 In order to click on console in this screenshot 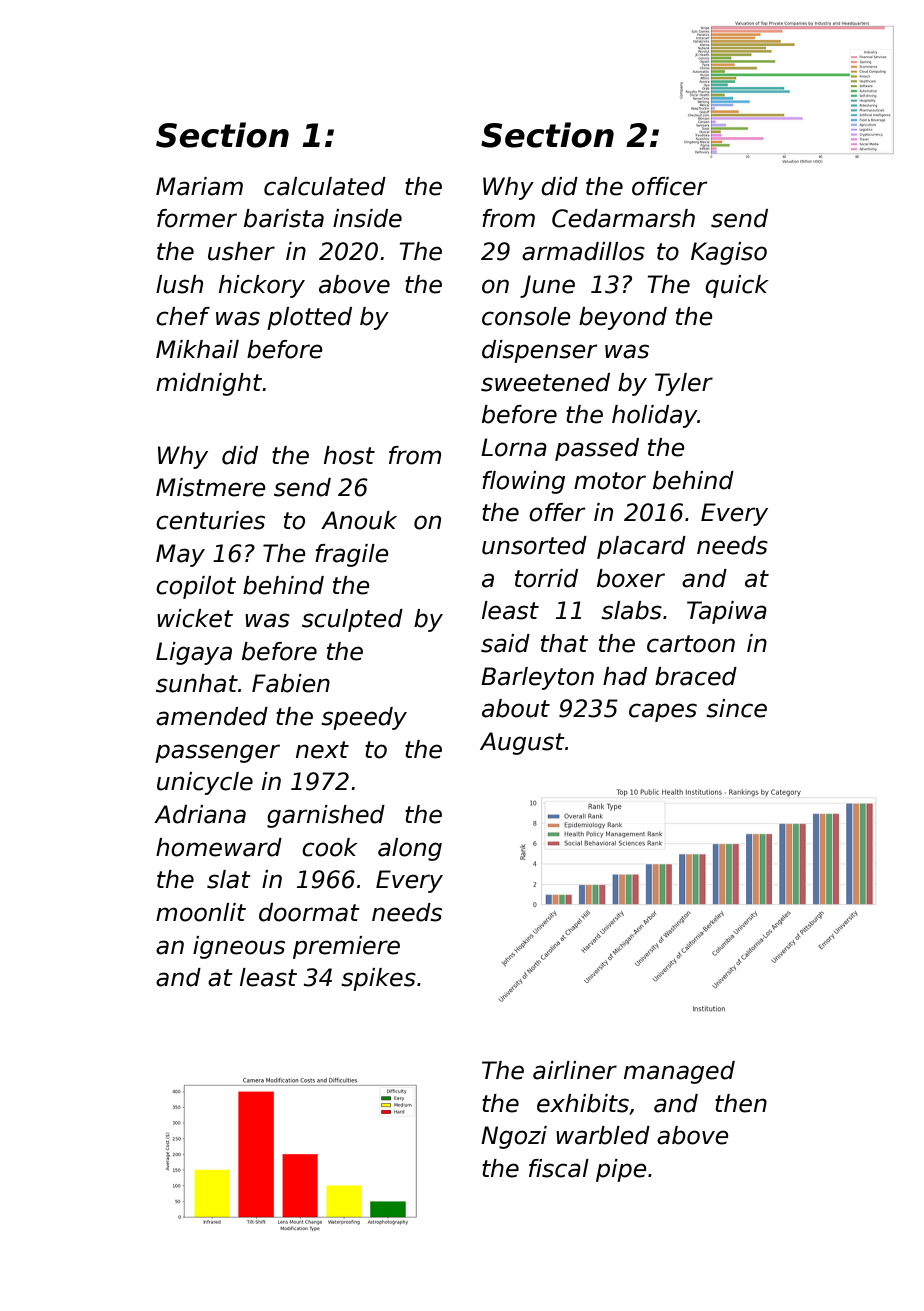, I will do `click(526, 316)`.
